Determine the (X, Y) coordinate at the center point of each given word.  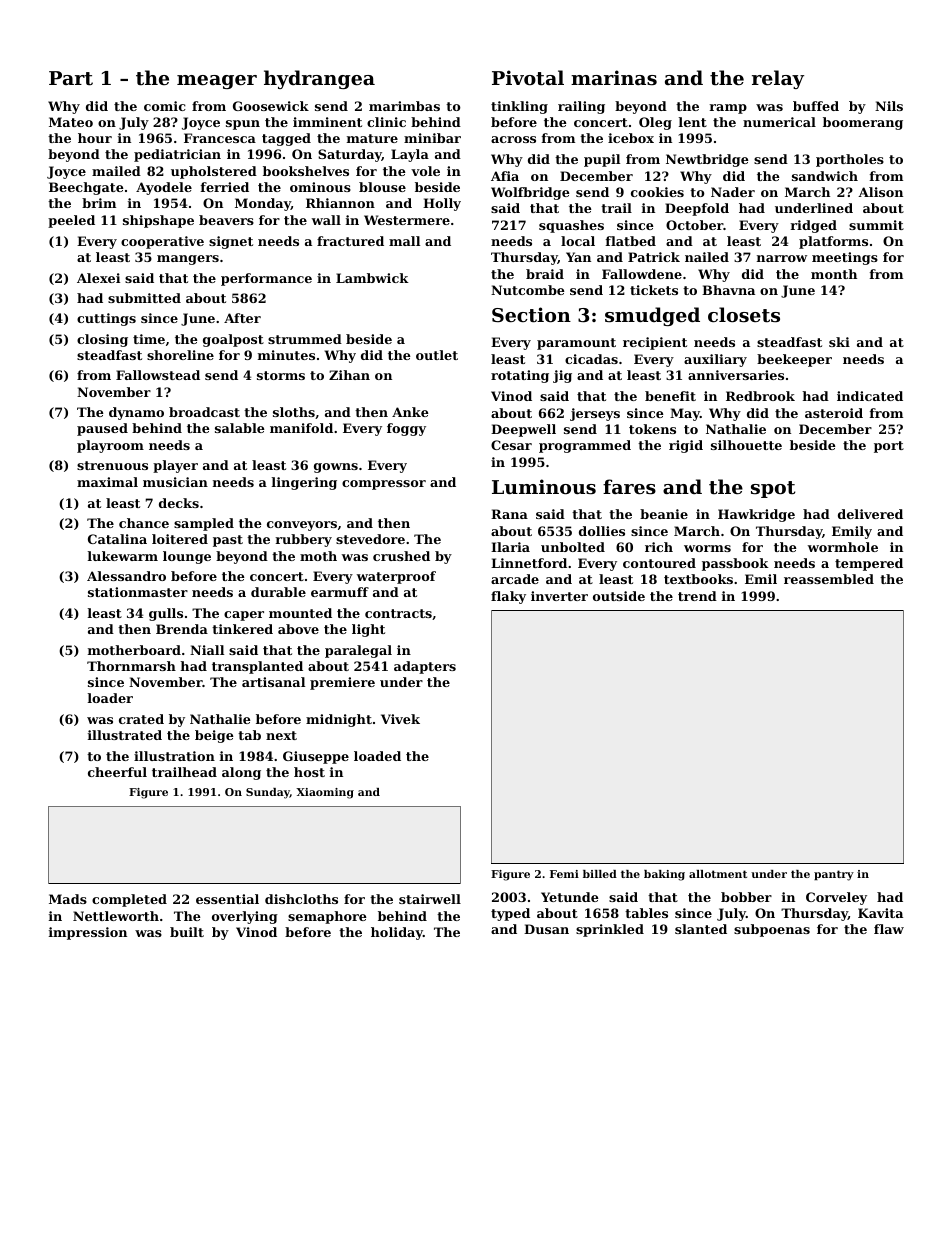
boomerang (863, 123)
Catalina (117, 539)
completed (129, 900)
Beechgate (86, 188)
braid (545, 274)
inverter (559, 596)
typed (510, 914)
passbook (735, 564)
